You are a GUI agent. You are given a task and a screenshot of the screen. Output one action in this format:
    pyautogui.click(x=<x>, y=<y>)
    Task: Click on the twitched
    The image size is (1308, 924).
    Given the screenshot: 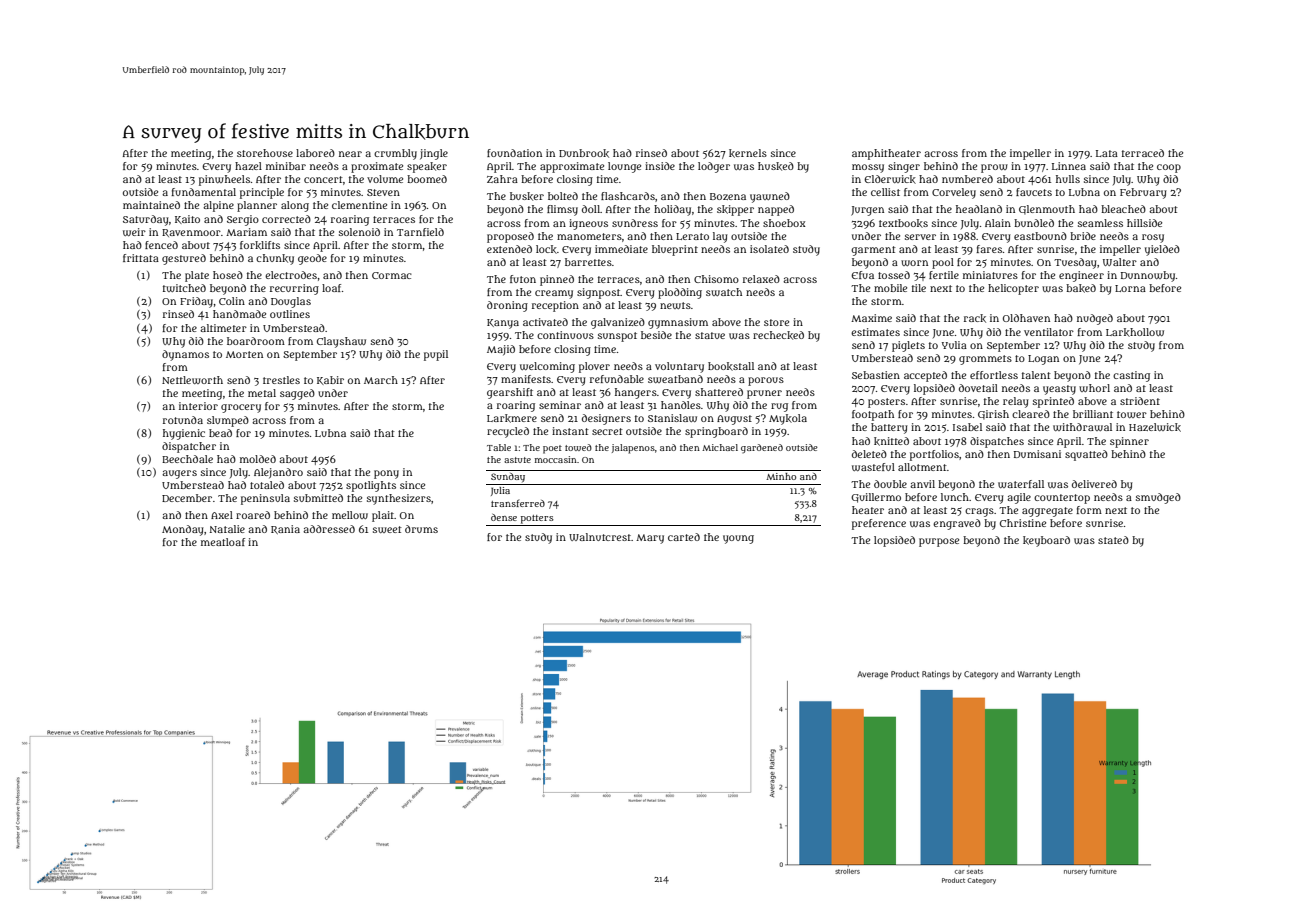 What is the action you would take?
    pyautogui.click(x=184, y=288)
